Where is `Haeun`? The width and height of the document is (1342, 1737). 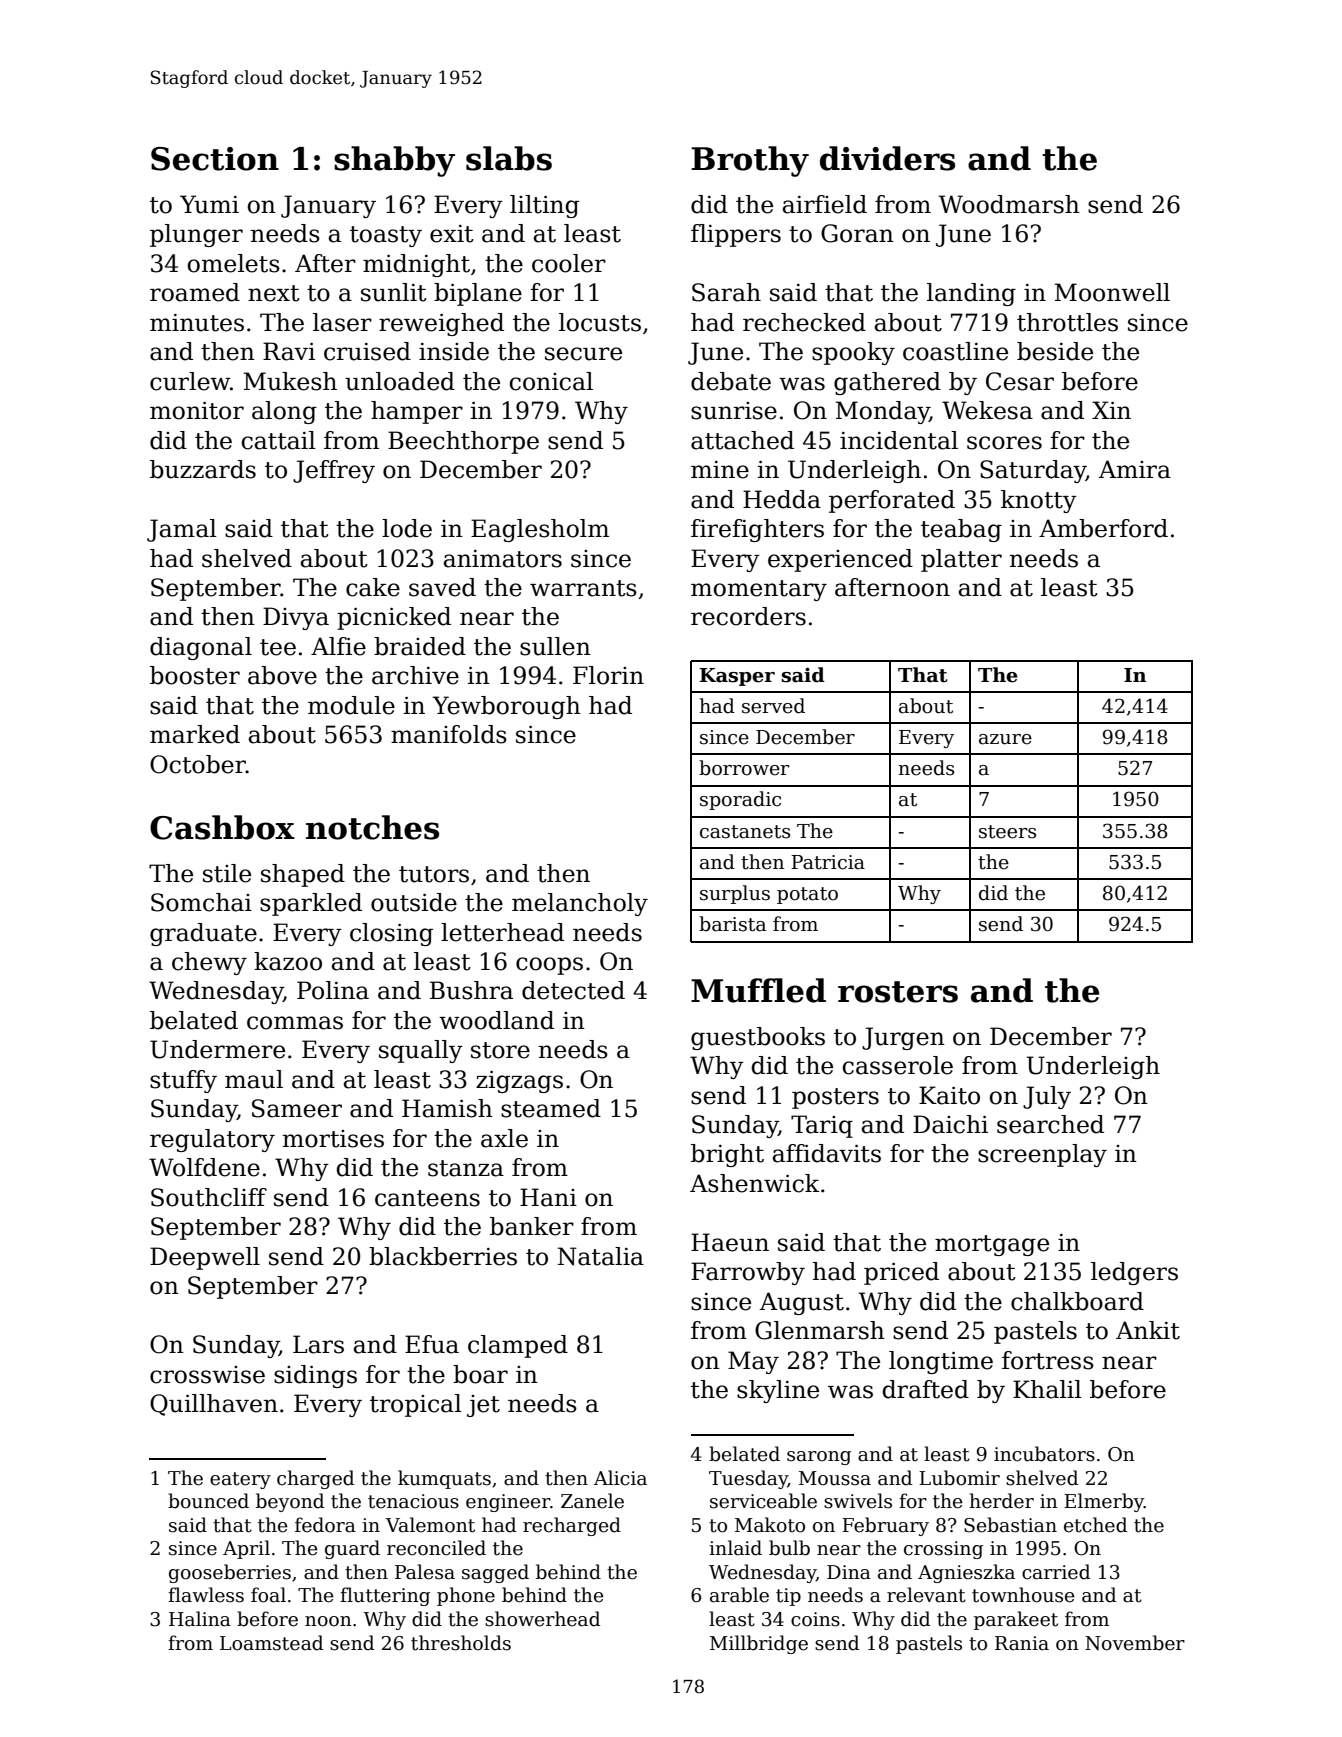 Haeun is located at coordinates (730, 1242).
